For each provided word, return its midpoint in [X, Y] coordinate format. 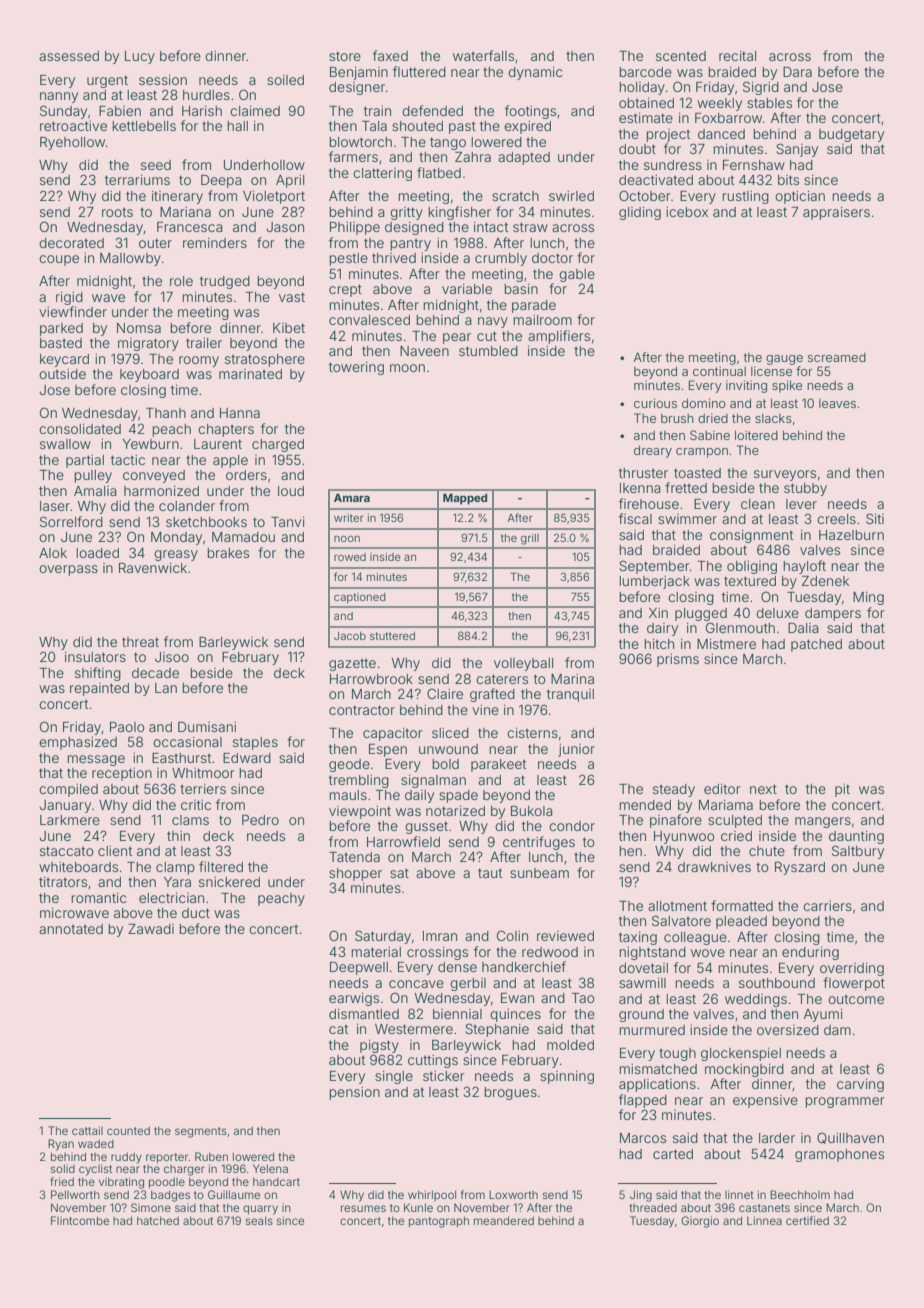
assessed [69, 56]
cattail [87, 1130]
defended [432, 110]
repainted [99, 689]
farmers [353, 156]
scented [681, 56]
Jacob [350, 636]
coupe [59, 260]
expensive [765, 1101]
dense [457, 967]
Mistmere [726, 644]
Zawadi [151, 929]
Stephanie [497, 1030]
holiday [642, 88]
